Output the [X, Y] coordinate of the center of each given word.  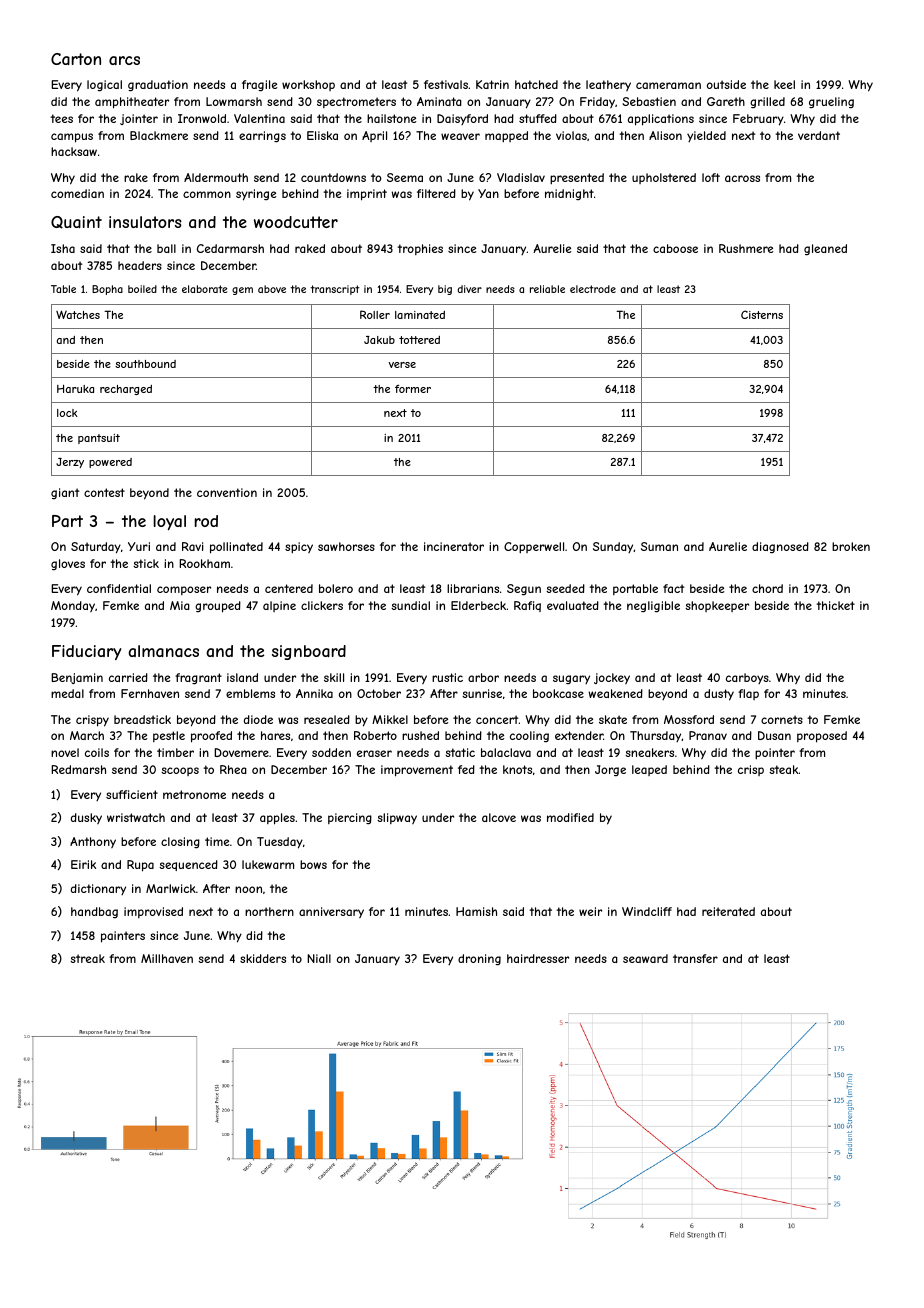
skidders [263, 958]
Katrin [492, 84]
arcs [124, 60]
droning [479, 960]
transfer [695, 958]
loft [711, 177]
